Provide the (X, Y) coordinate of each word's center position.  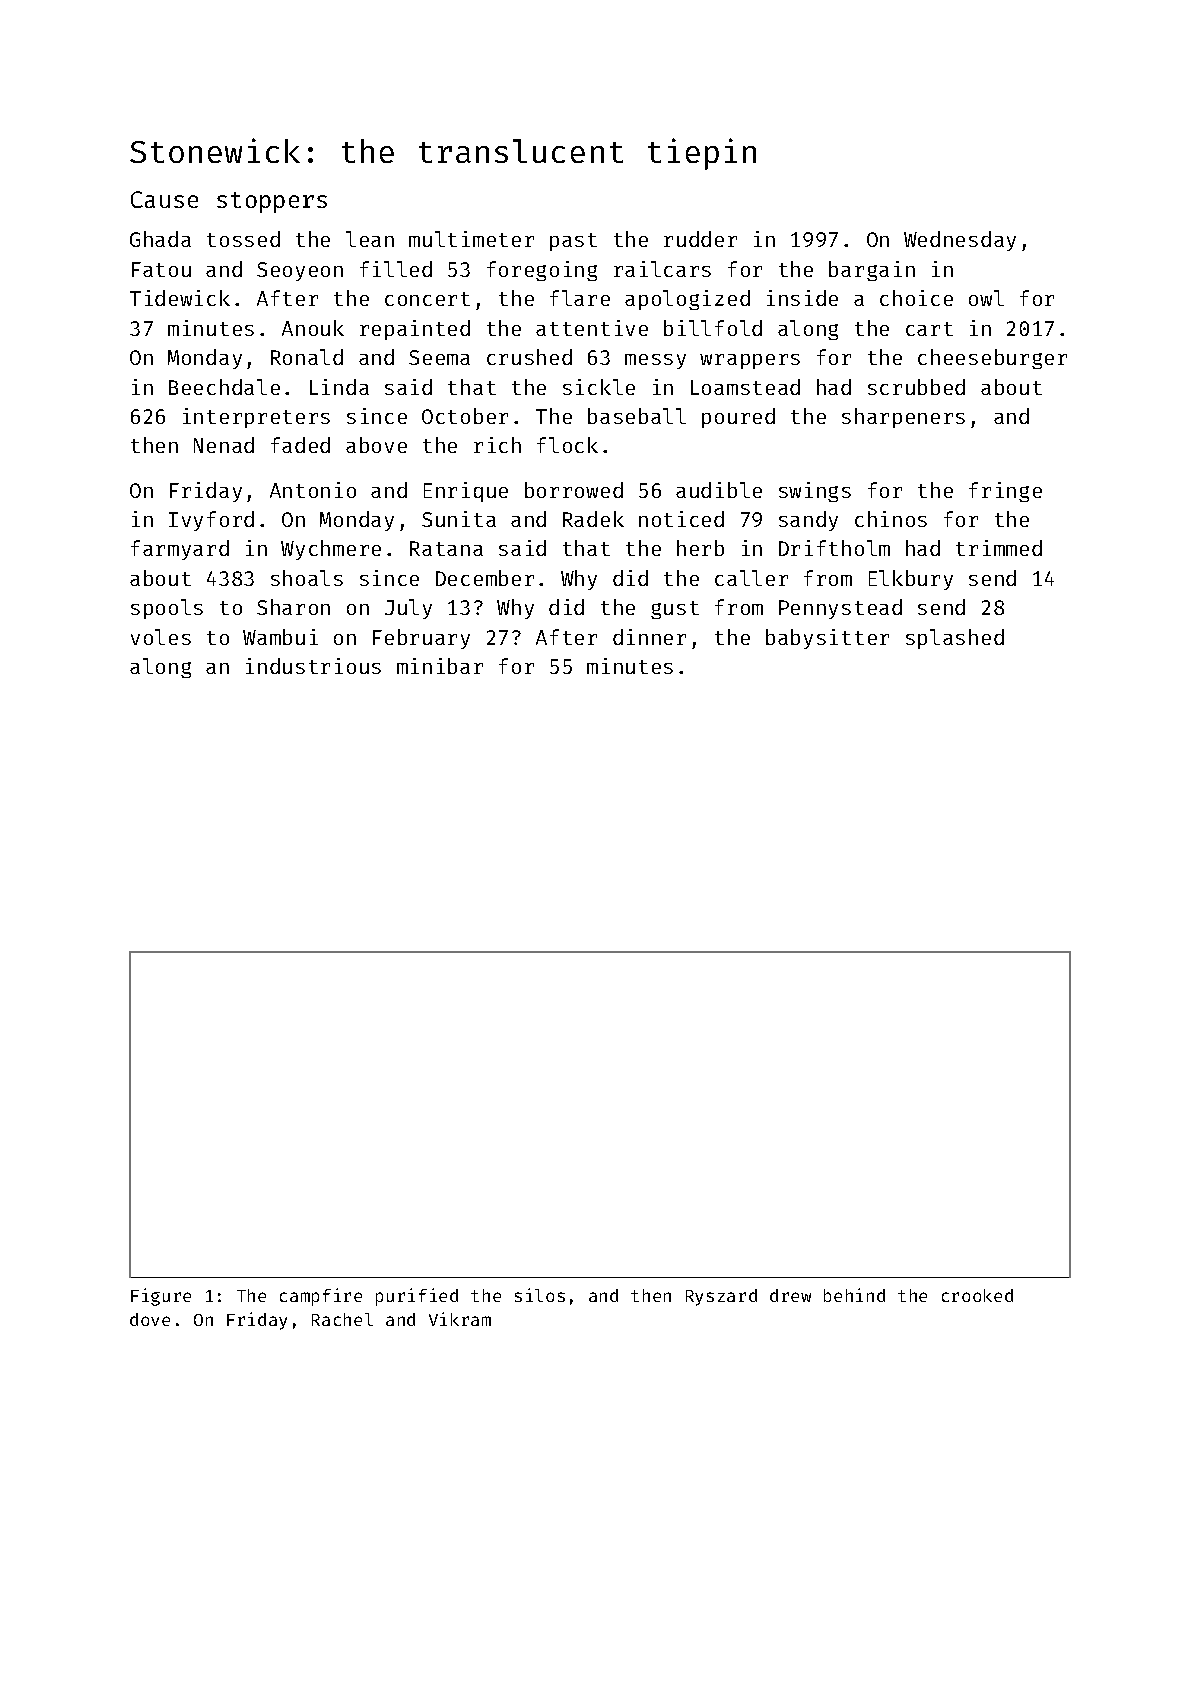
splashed (955, 639)
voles (161, 637)
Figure (161, 1297)
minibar (440, 666)
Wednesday (960, 241)
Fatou (161, 269)
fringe (1005, 492)
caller (751, 578)
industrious (313, 666)
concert (427, 299)
